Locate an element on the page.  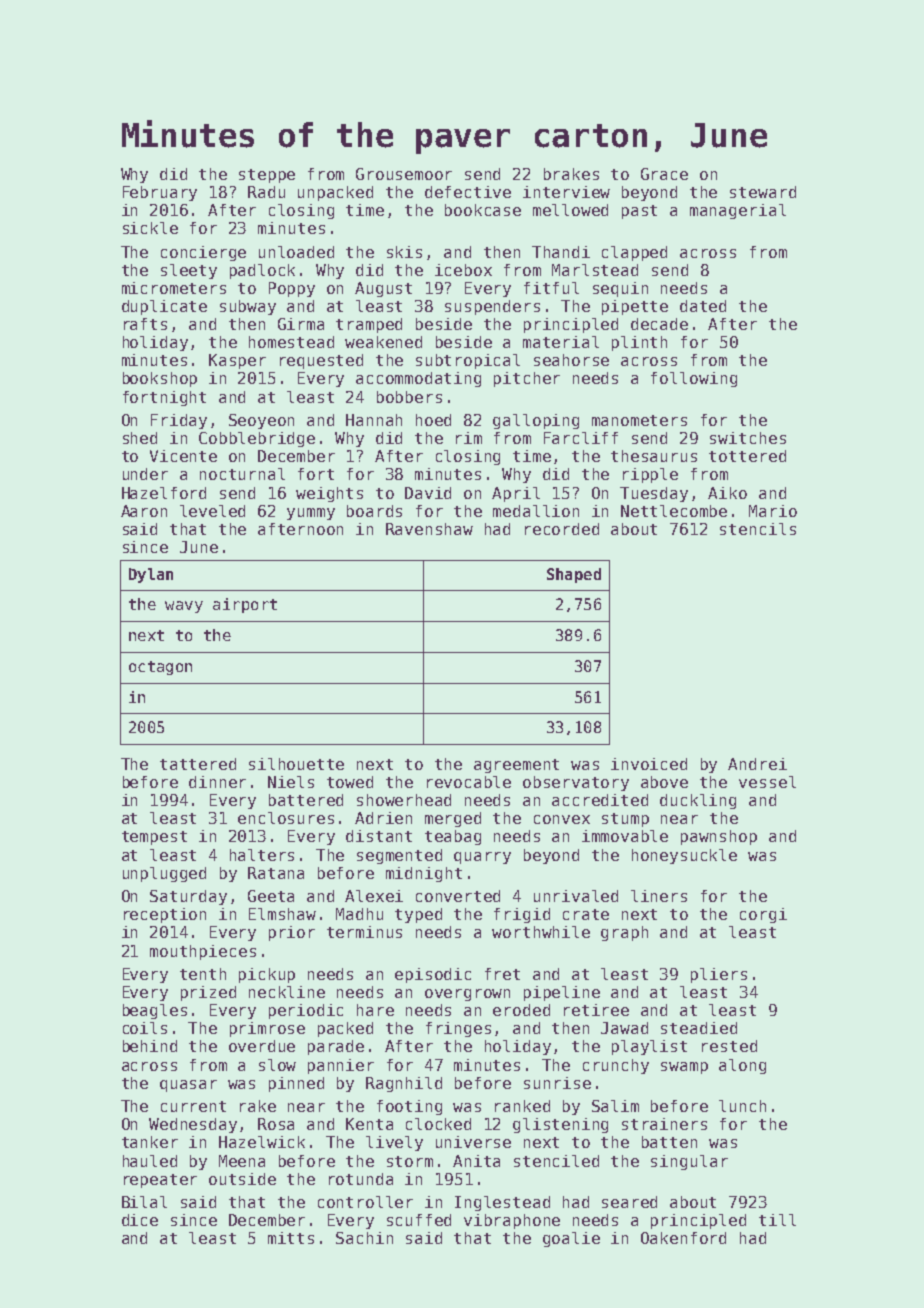
steward is located at coordinates (763, 192).
